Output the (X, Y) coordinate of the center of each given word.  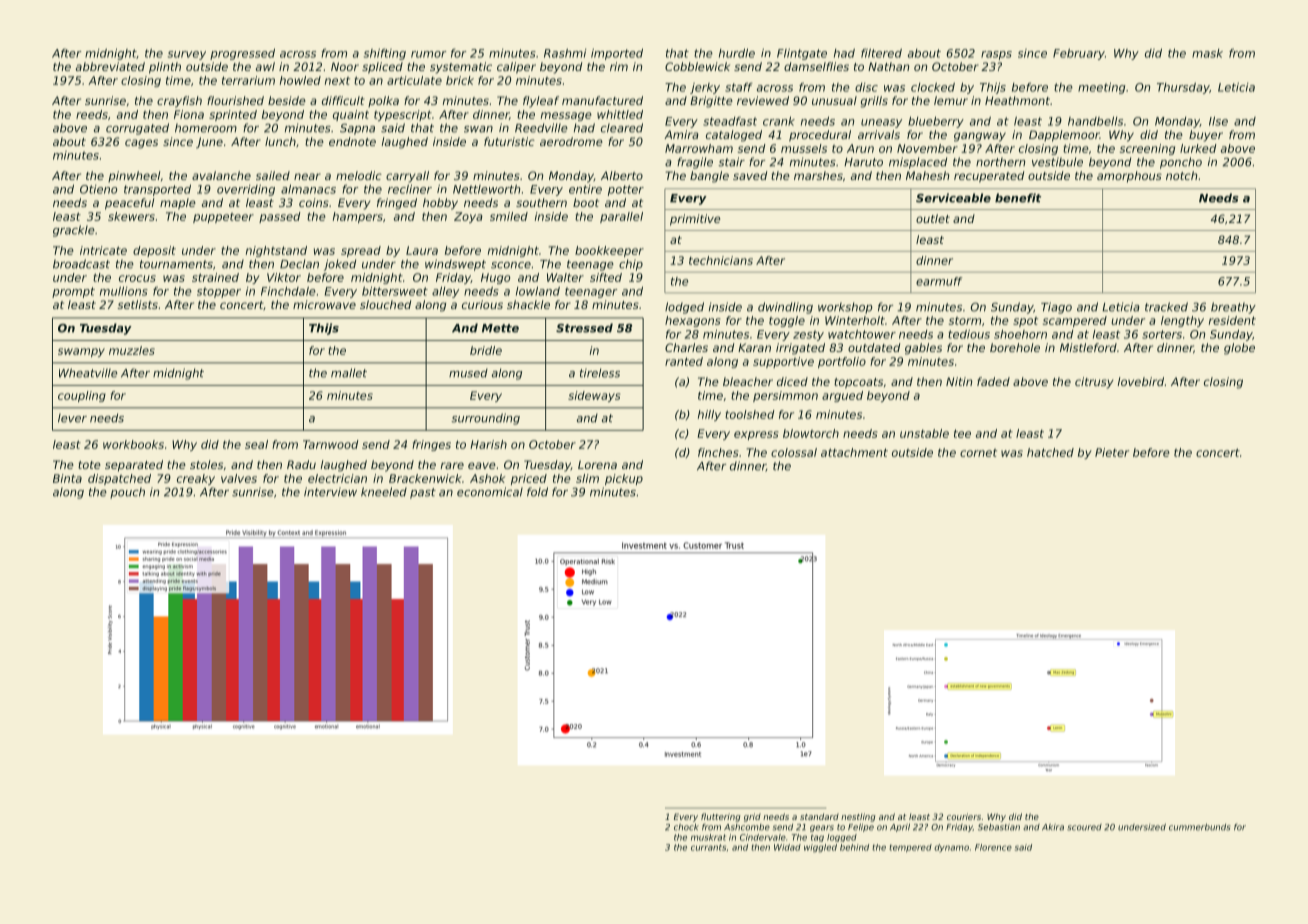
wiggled (820, 848)
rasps (996, 55)
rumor (428, 54)
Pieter (1112, 452)
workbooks (133, 444)
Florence (993, 847)
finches (718, 452)
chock (686, 827)
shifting (385, 54)
